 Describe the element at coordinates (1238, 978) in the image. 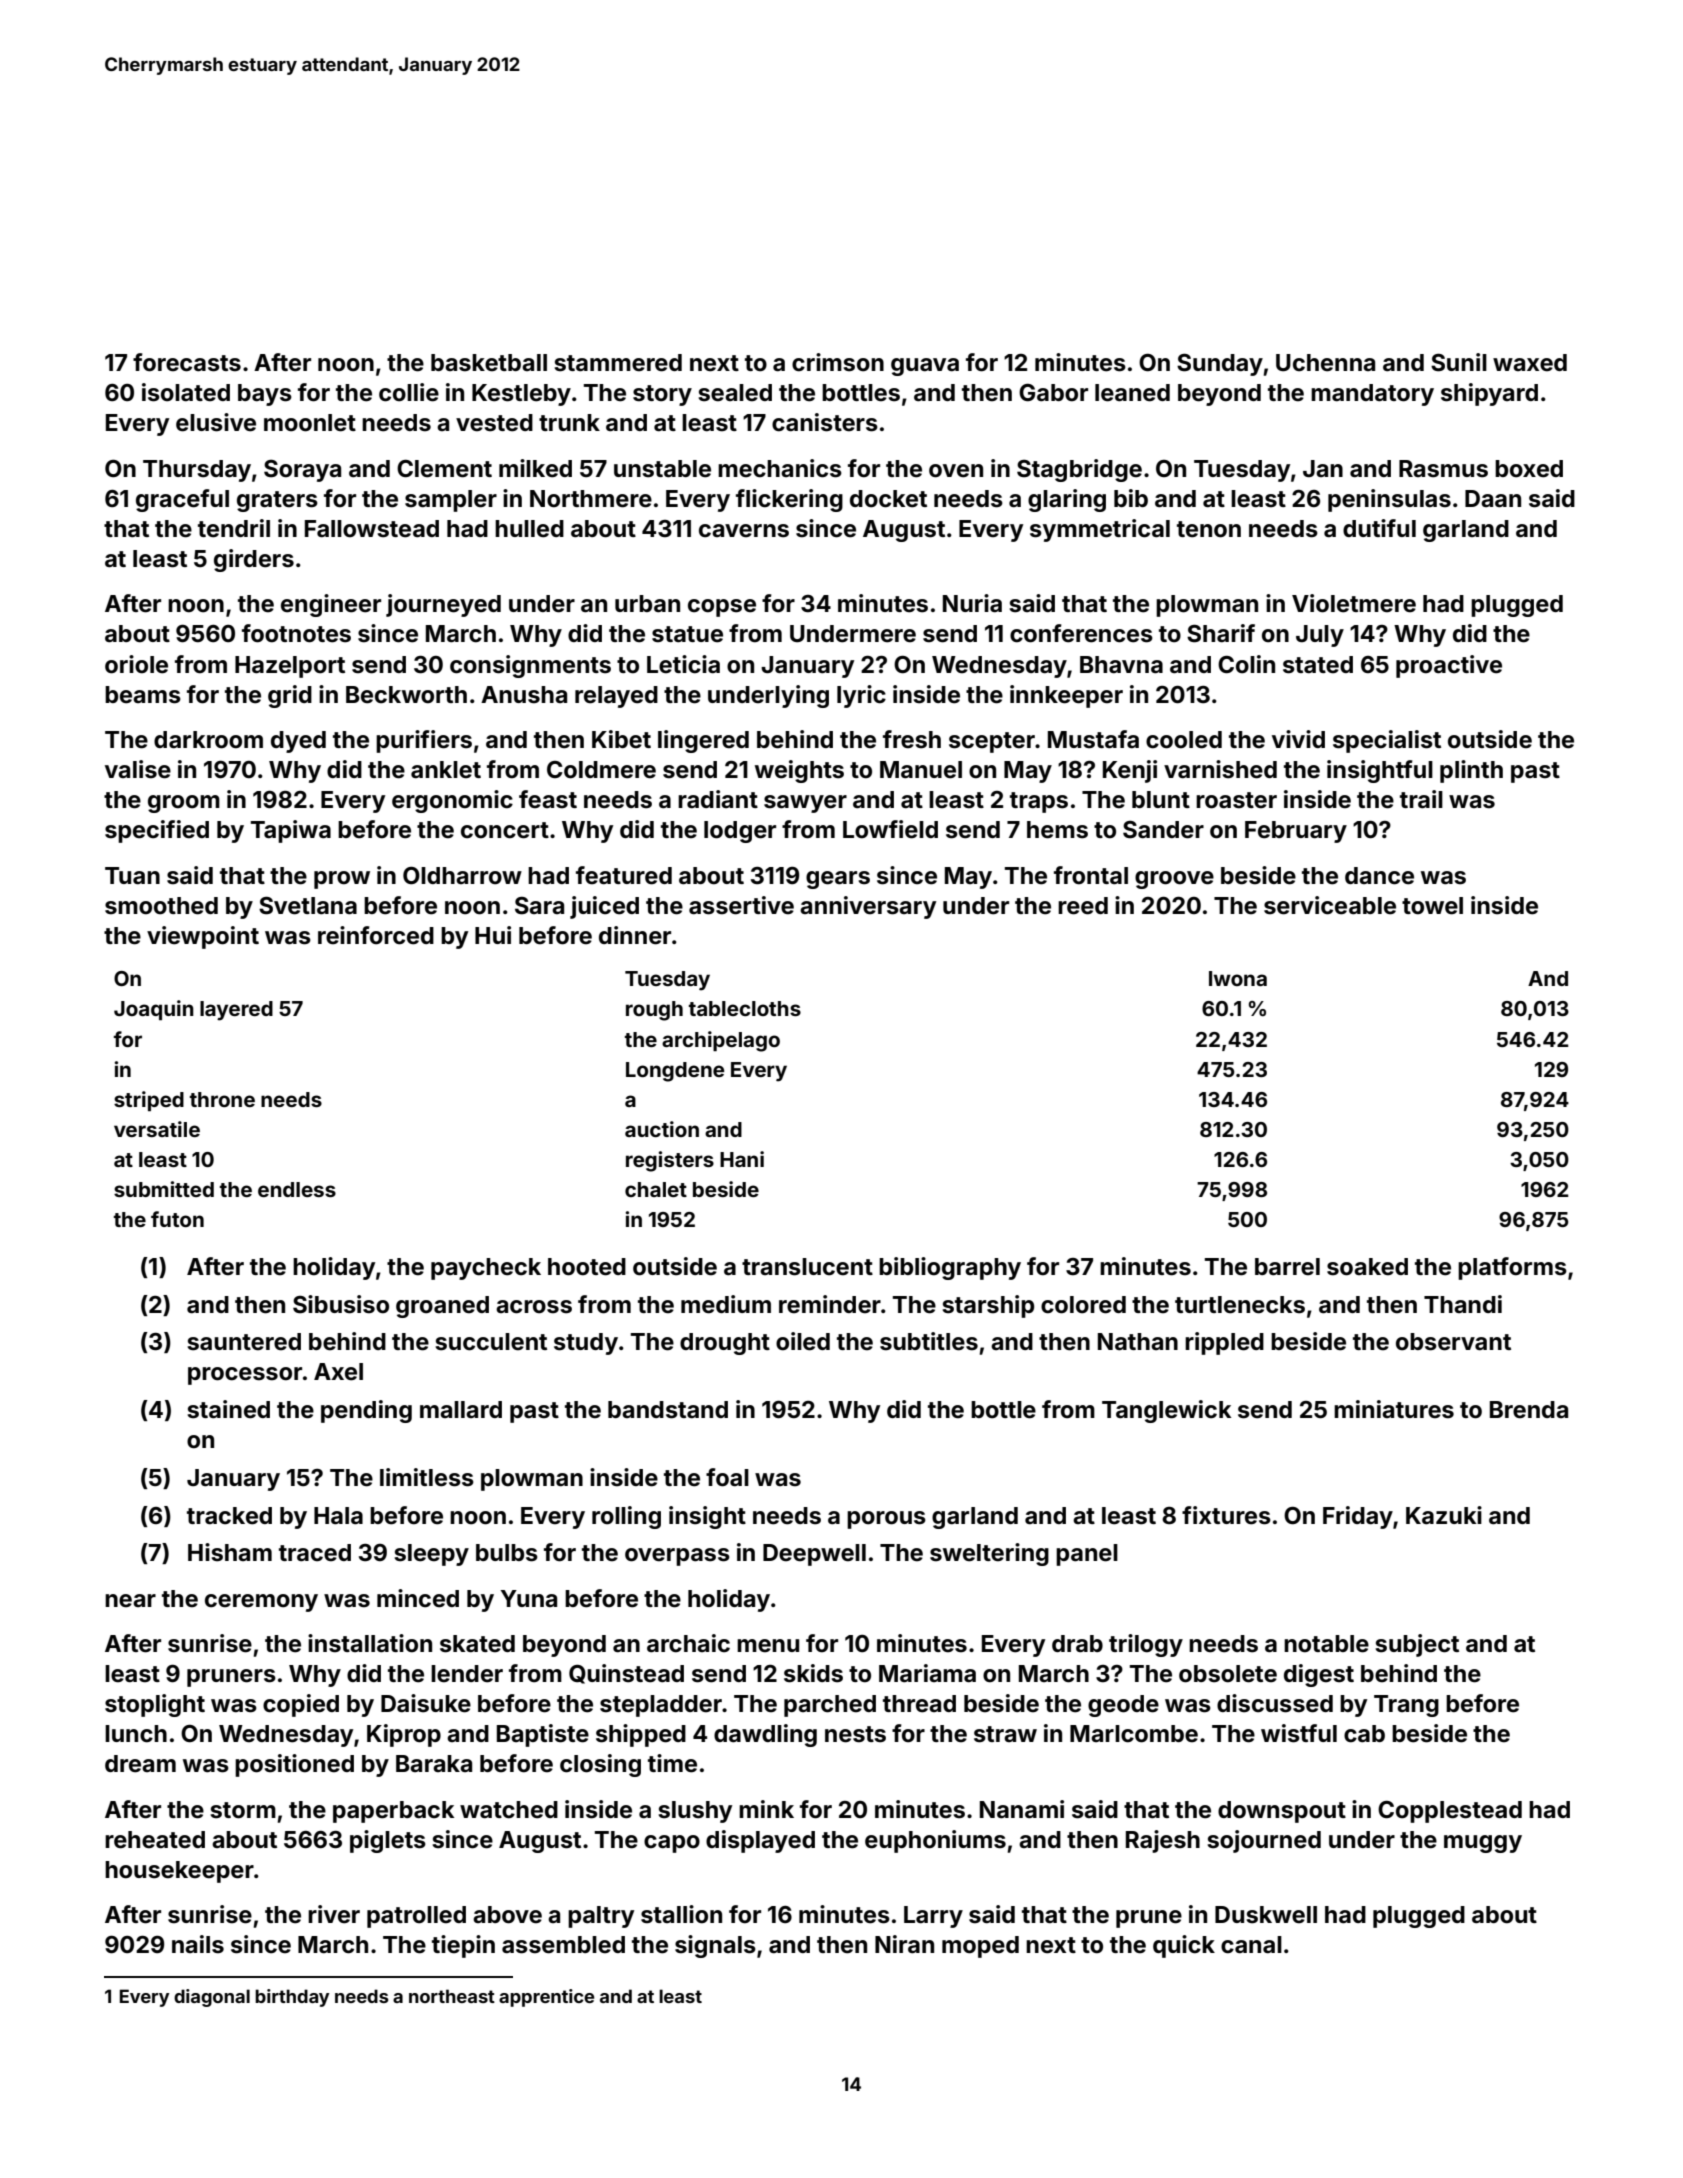

I see `Iwona` at that location.
